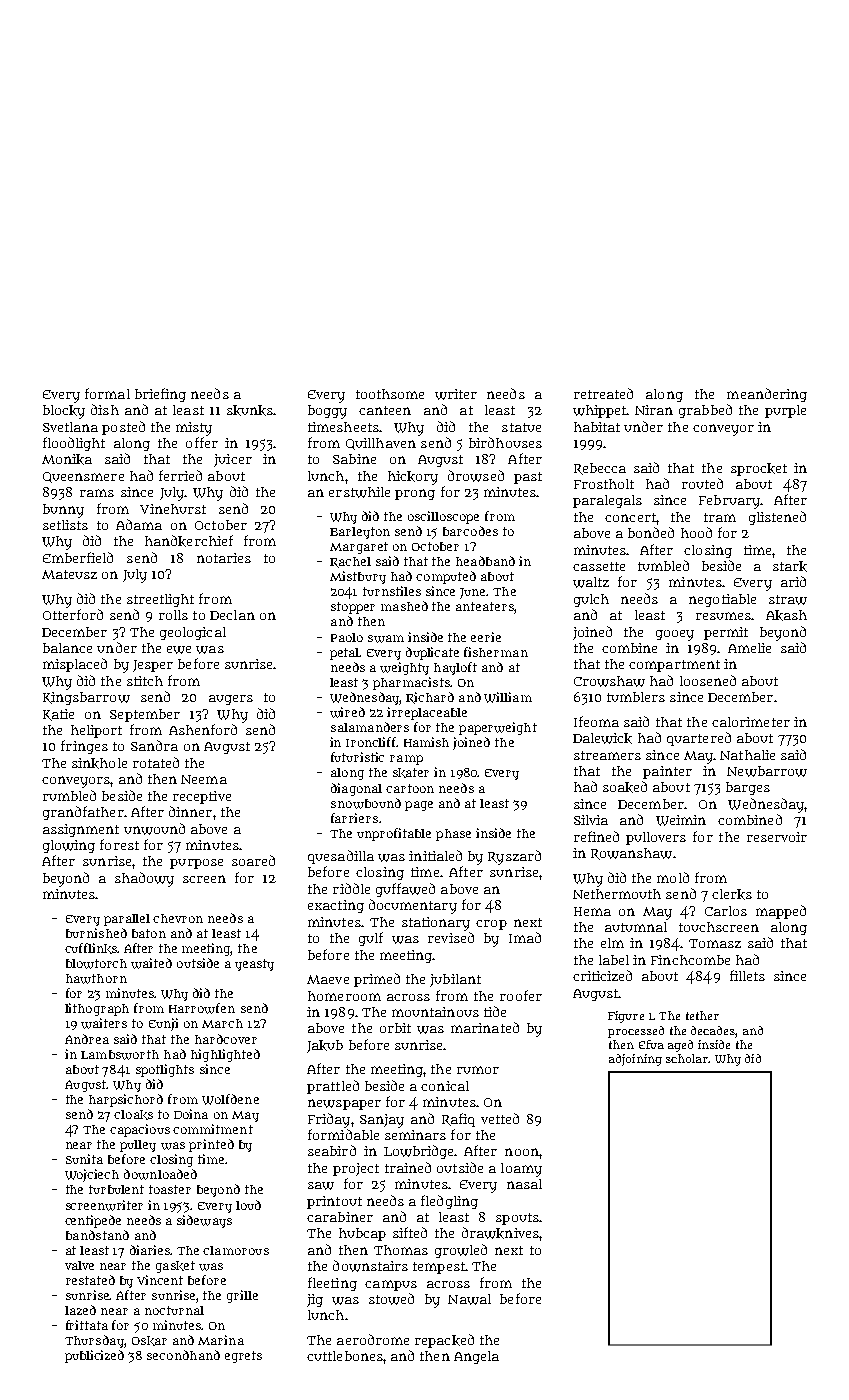 The image size is (849, 1400). I want to click on retreated, so click(603, 393).
